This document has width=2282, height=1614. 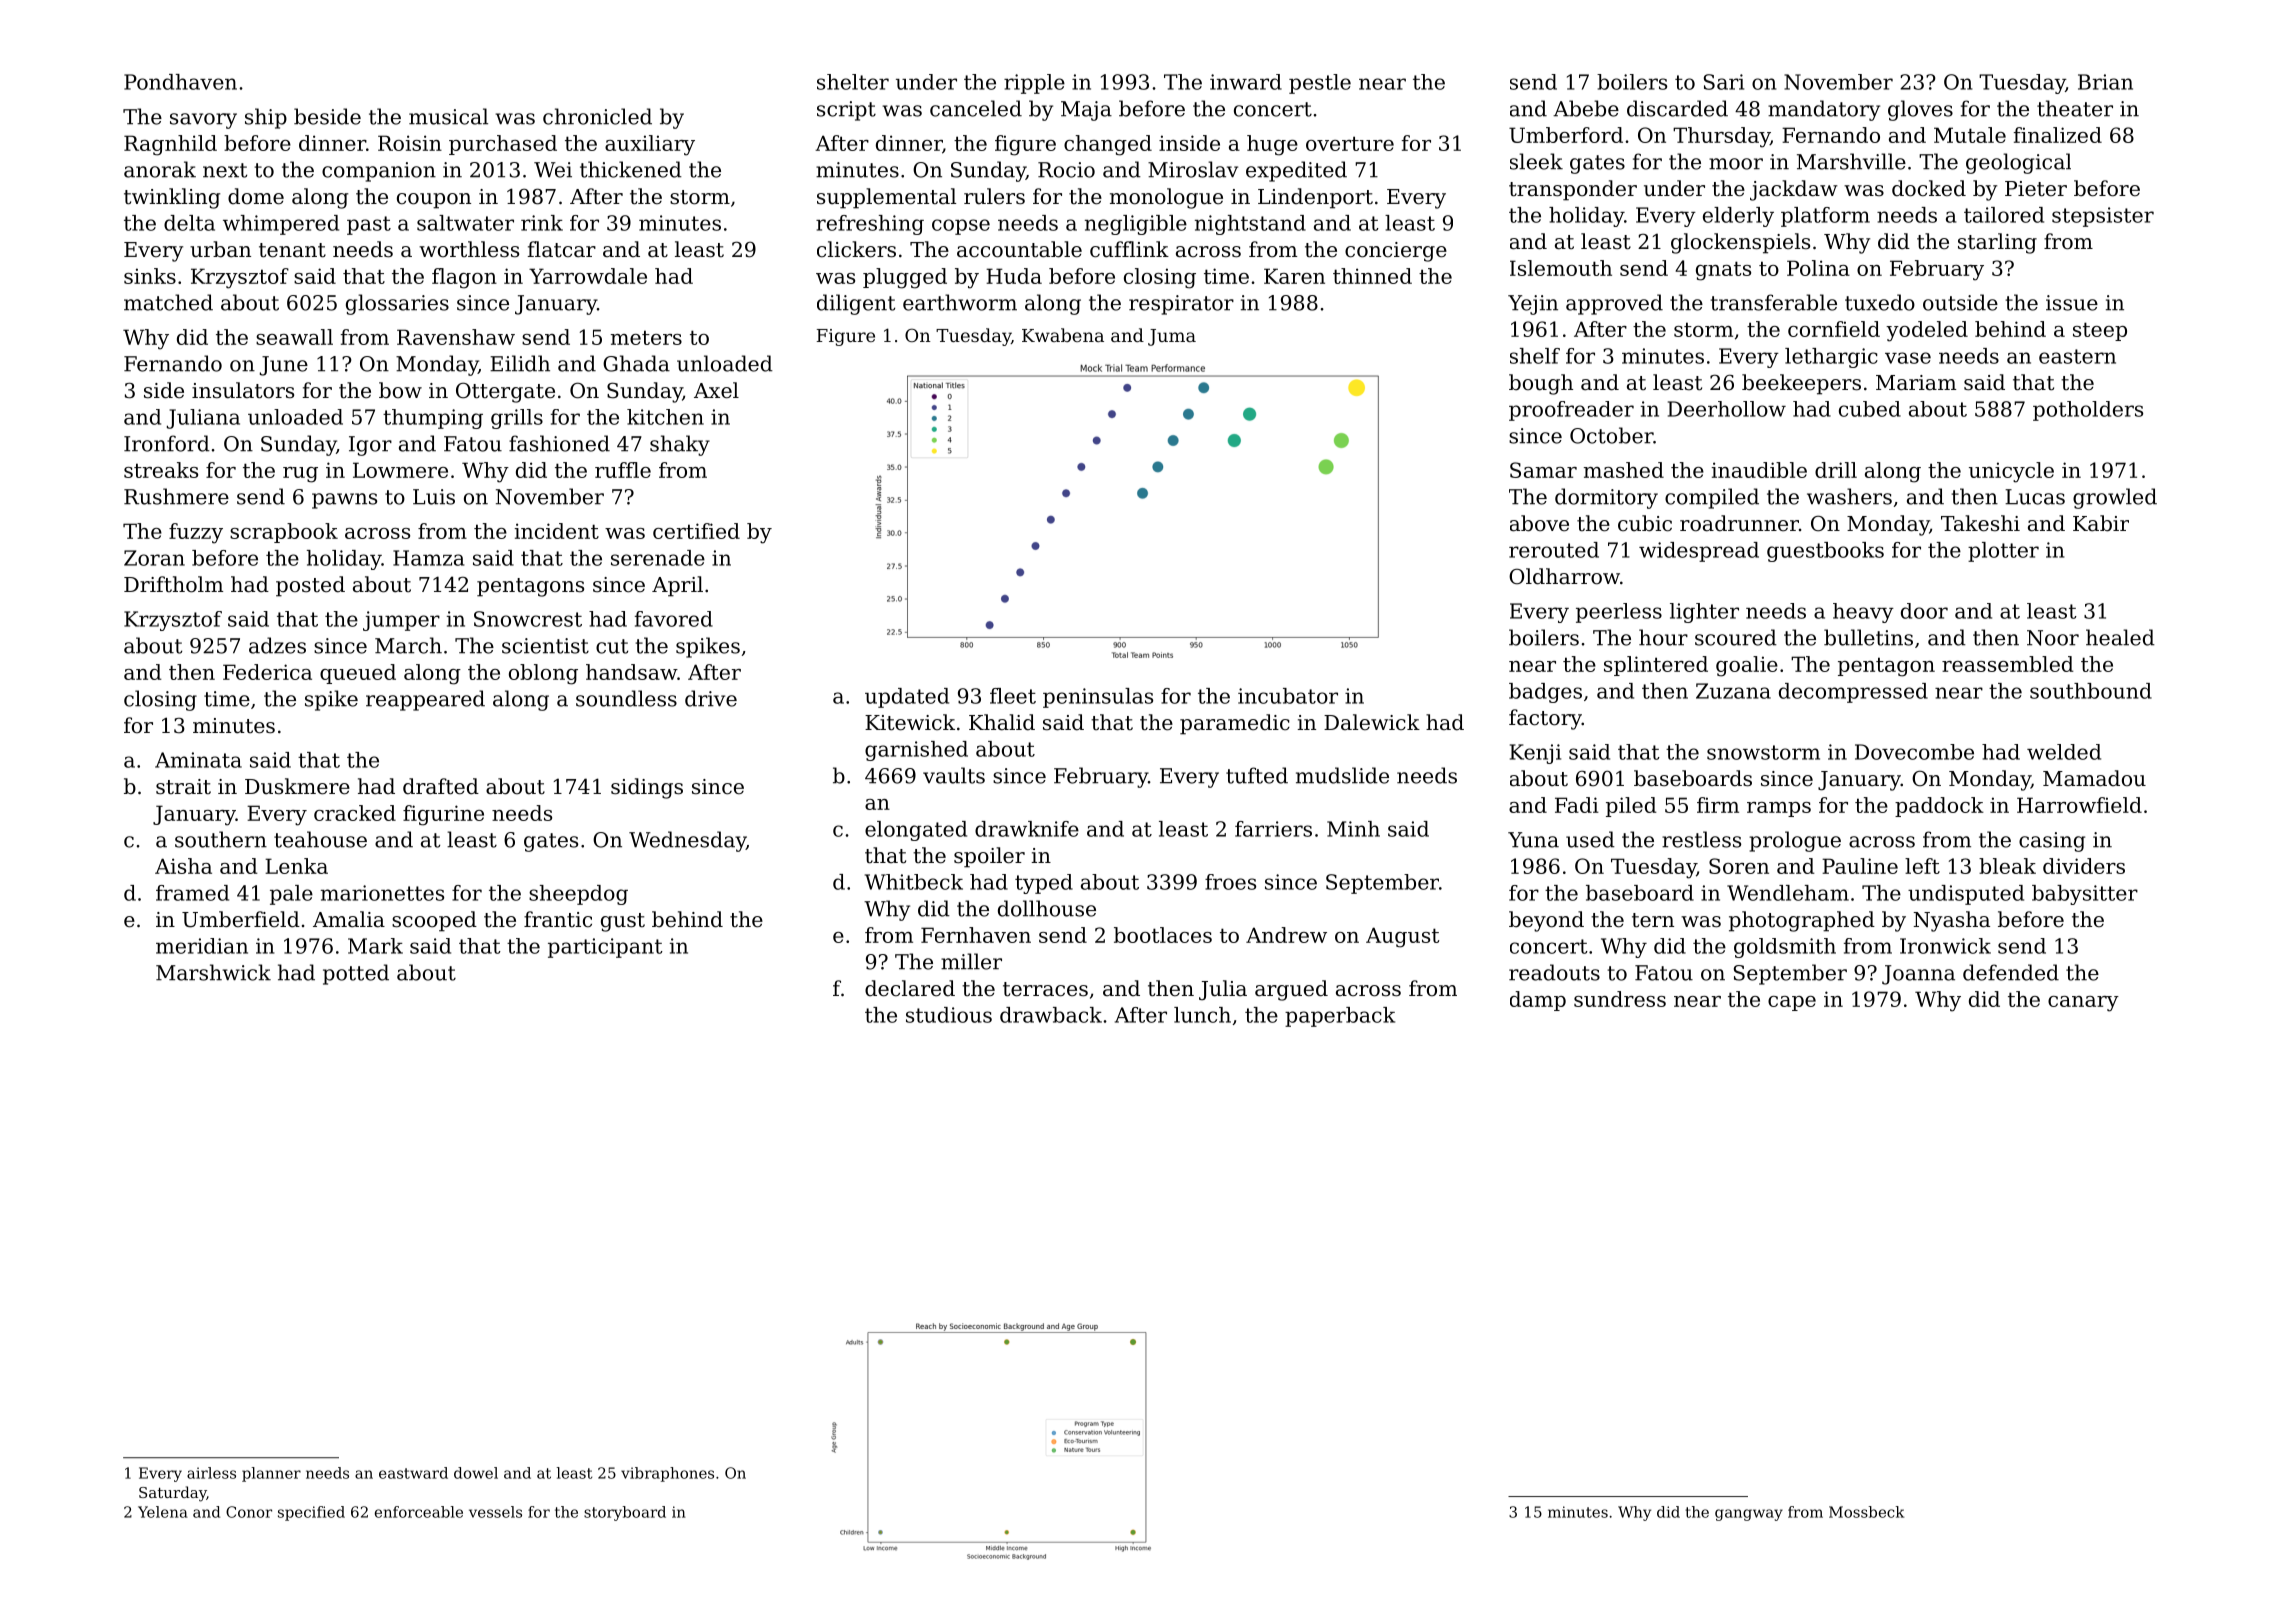 I want to click on scientist, so click(x=545, y=646).
